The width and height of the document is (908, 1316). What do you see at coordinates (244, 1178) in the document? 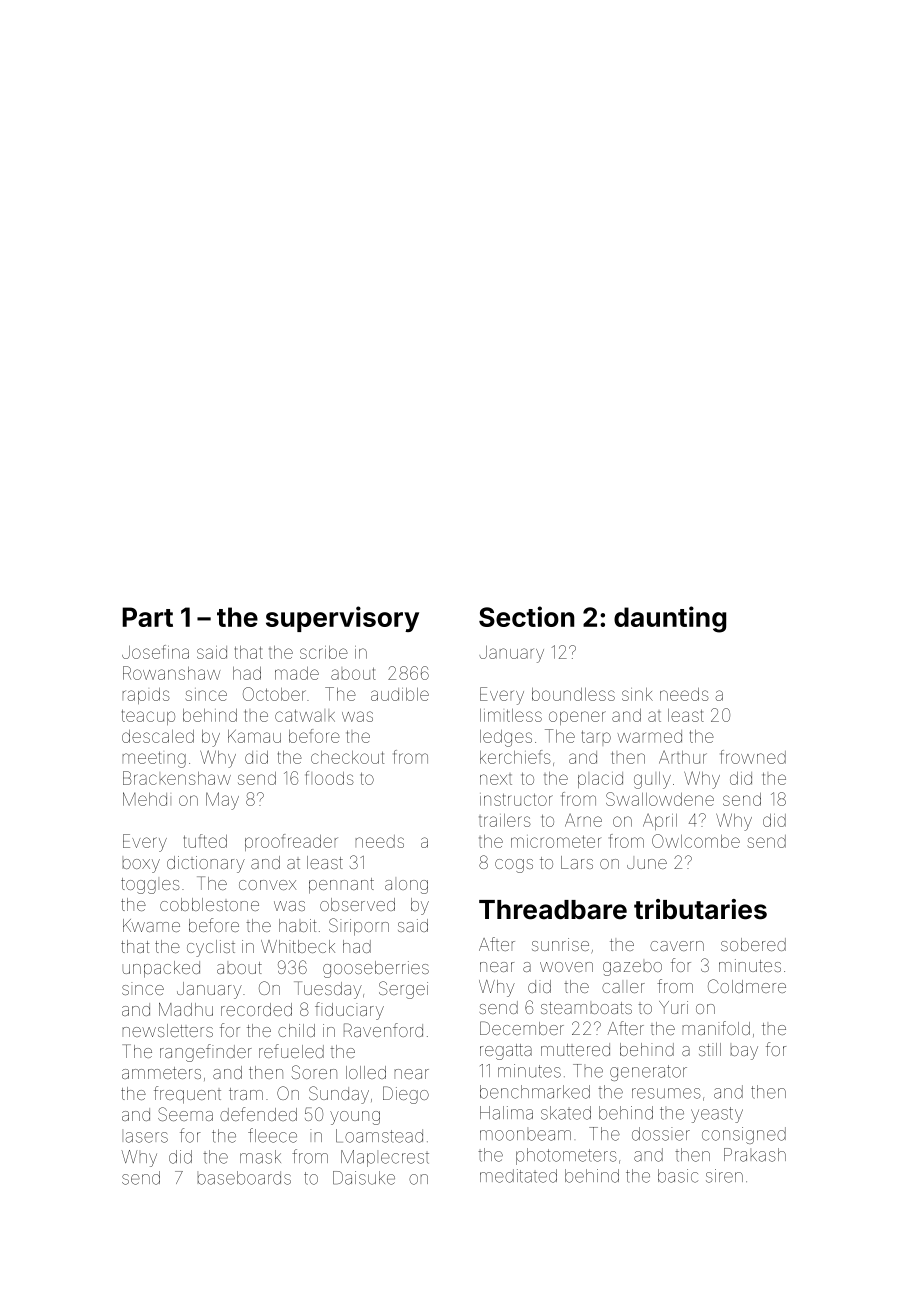
I see `baseboards` at bounding box center [244, 1178].
